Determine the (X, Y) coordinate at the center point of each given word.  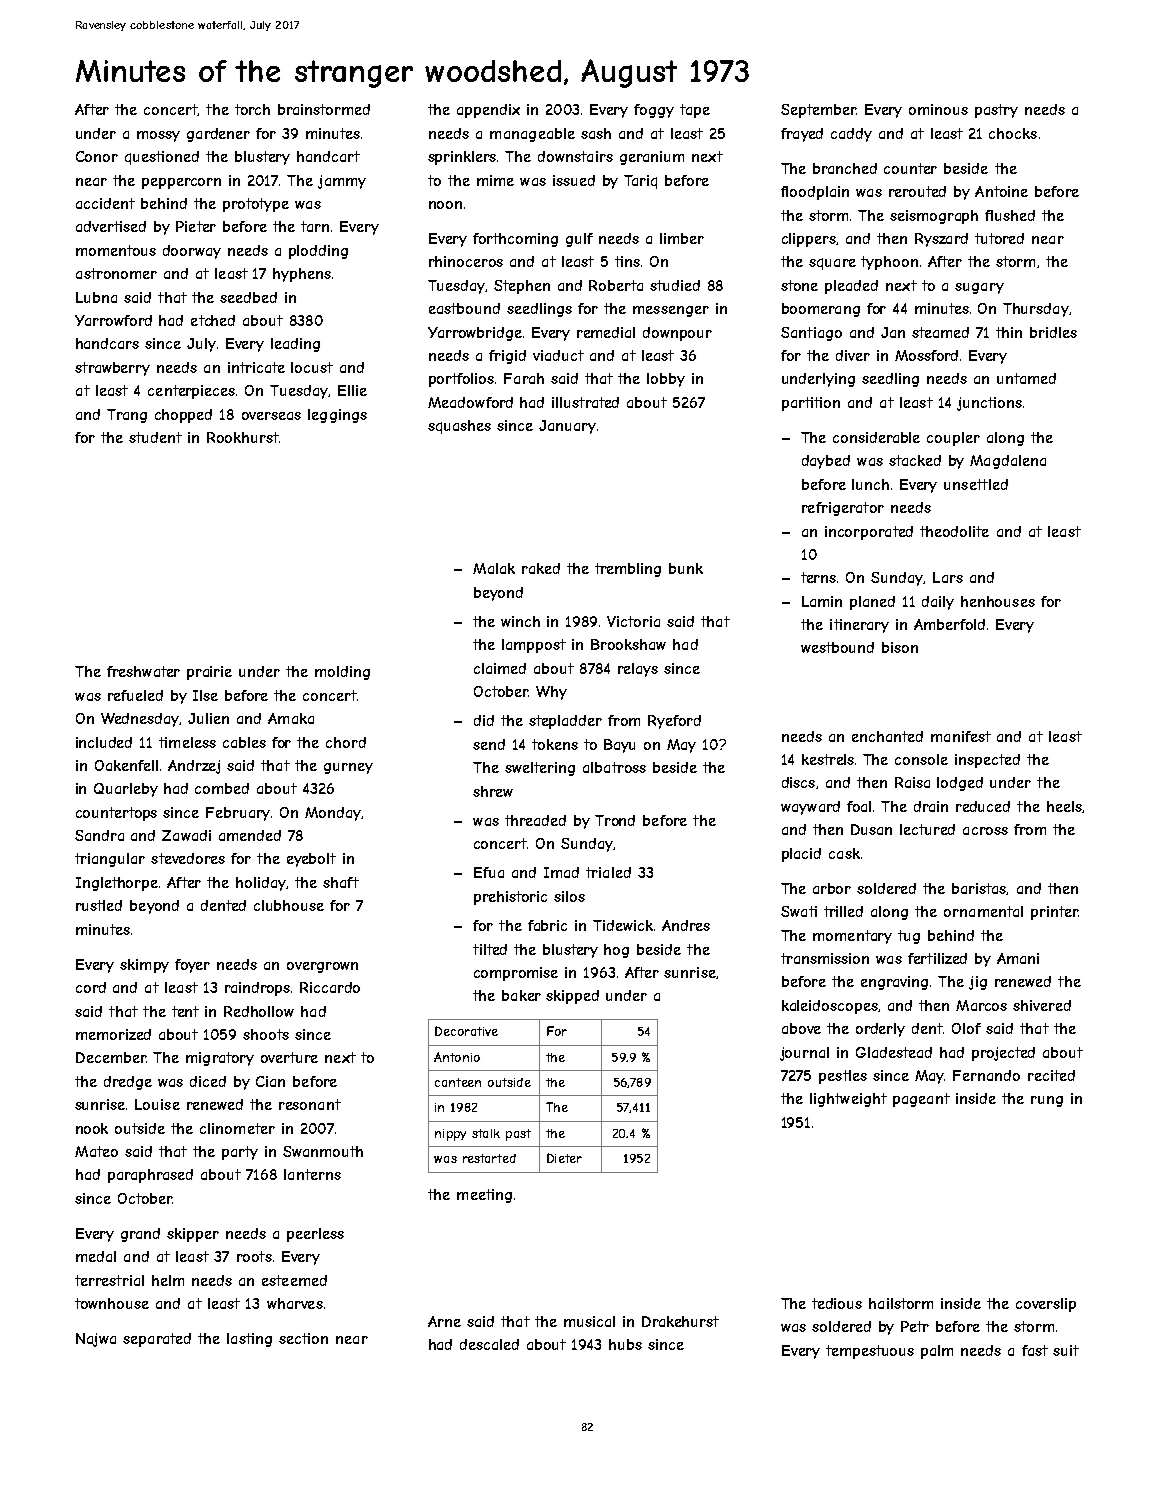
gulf (579, 240)
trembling (628, 570)
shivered (1042, 1005)
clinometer (237, 1128)
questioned (162, 158)
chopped (183, 416)
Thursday (1036, 310)
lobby (666, 380)
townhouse (112, 1303)
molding (342, 673)
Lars (948, 577)
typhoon (889, 263)
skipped (572, 997)
